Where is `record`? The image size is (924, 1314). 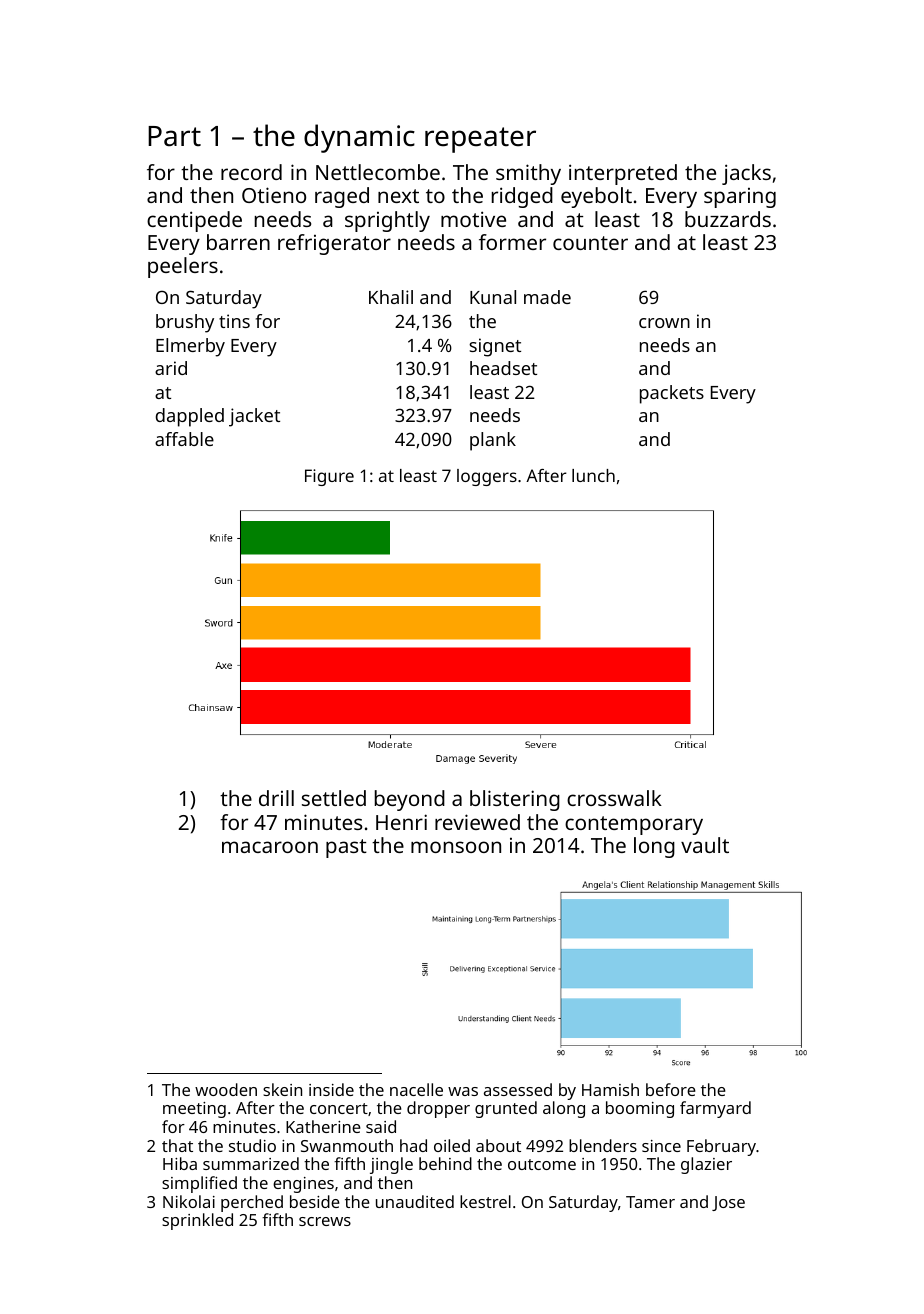 record is located at coordinates (251, 172).
